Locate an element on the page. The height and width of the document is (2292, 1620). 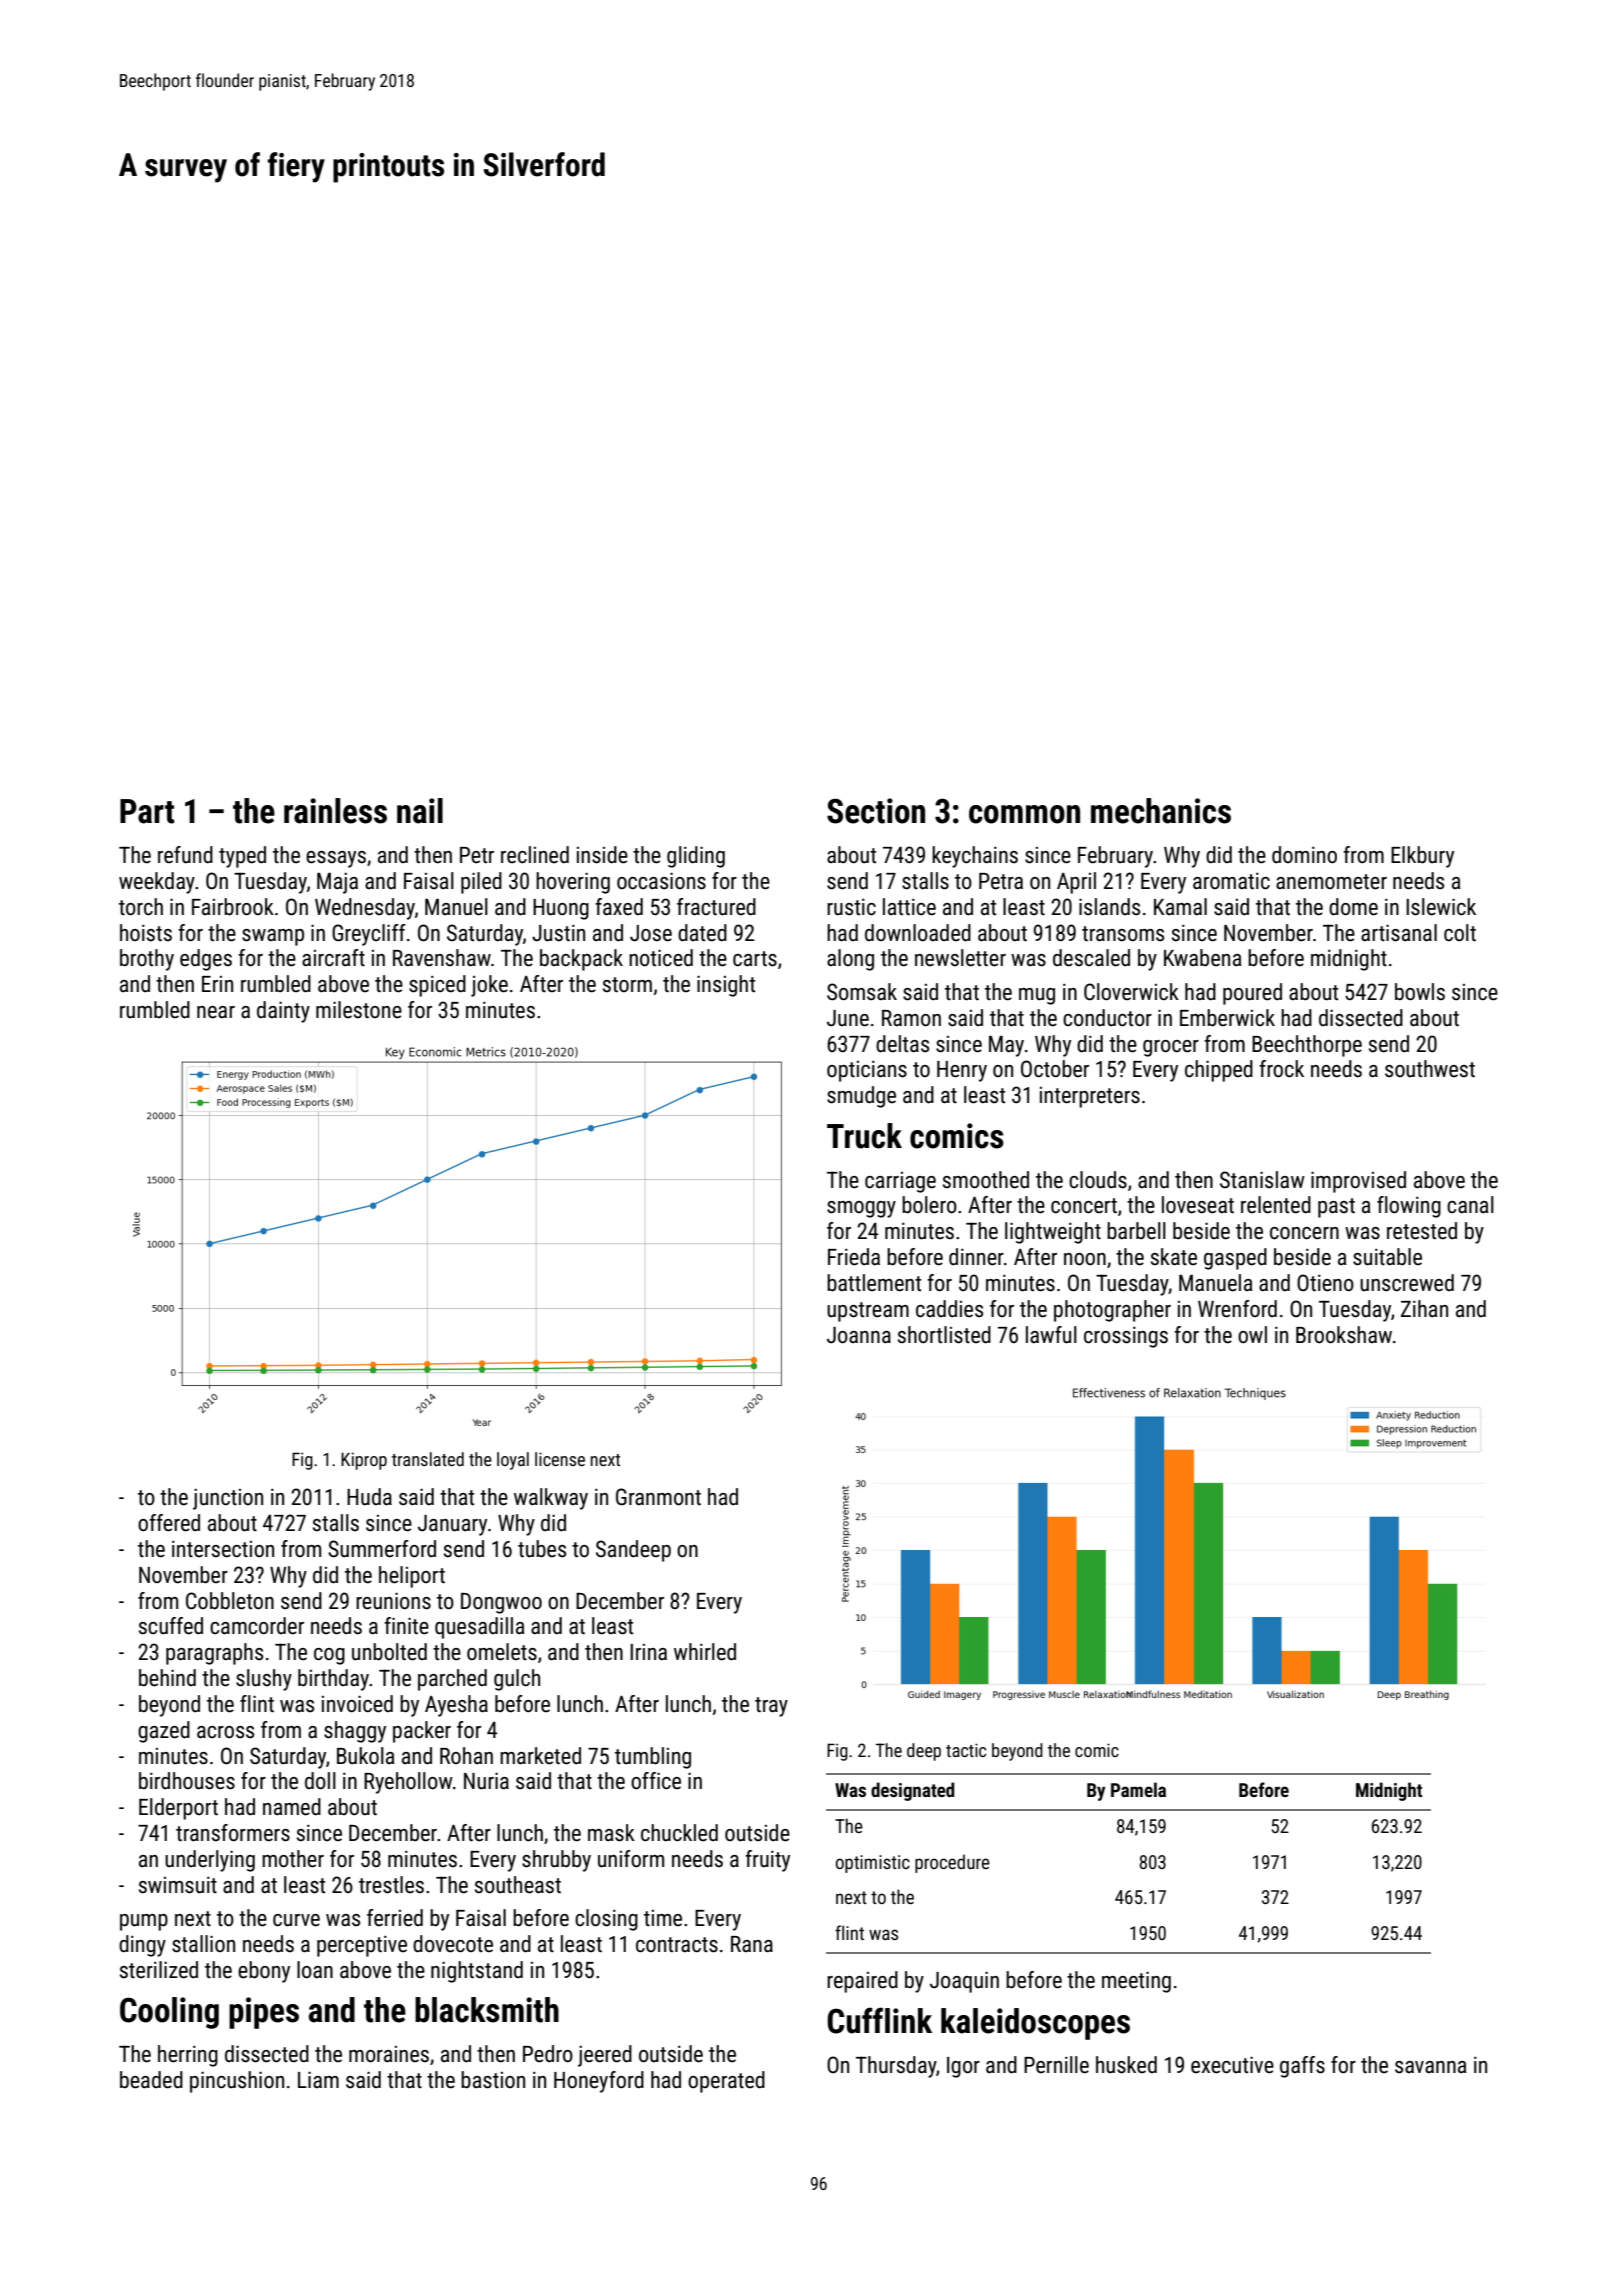
Elkbury is located at coordinates (1422, 857).
